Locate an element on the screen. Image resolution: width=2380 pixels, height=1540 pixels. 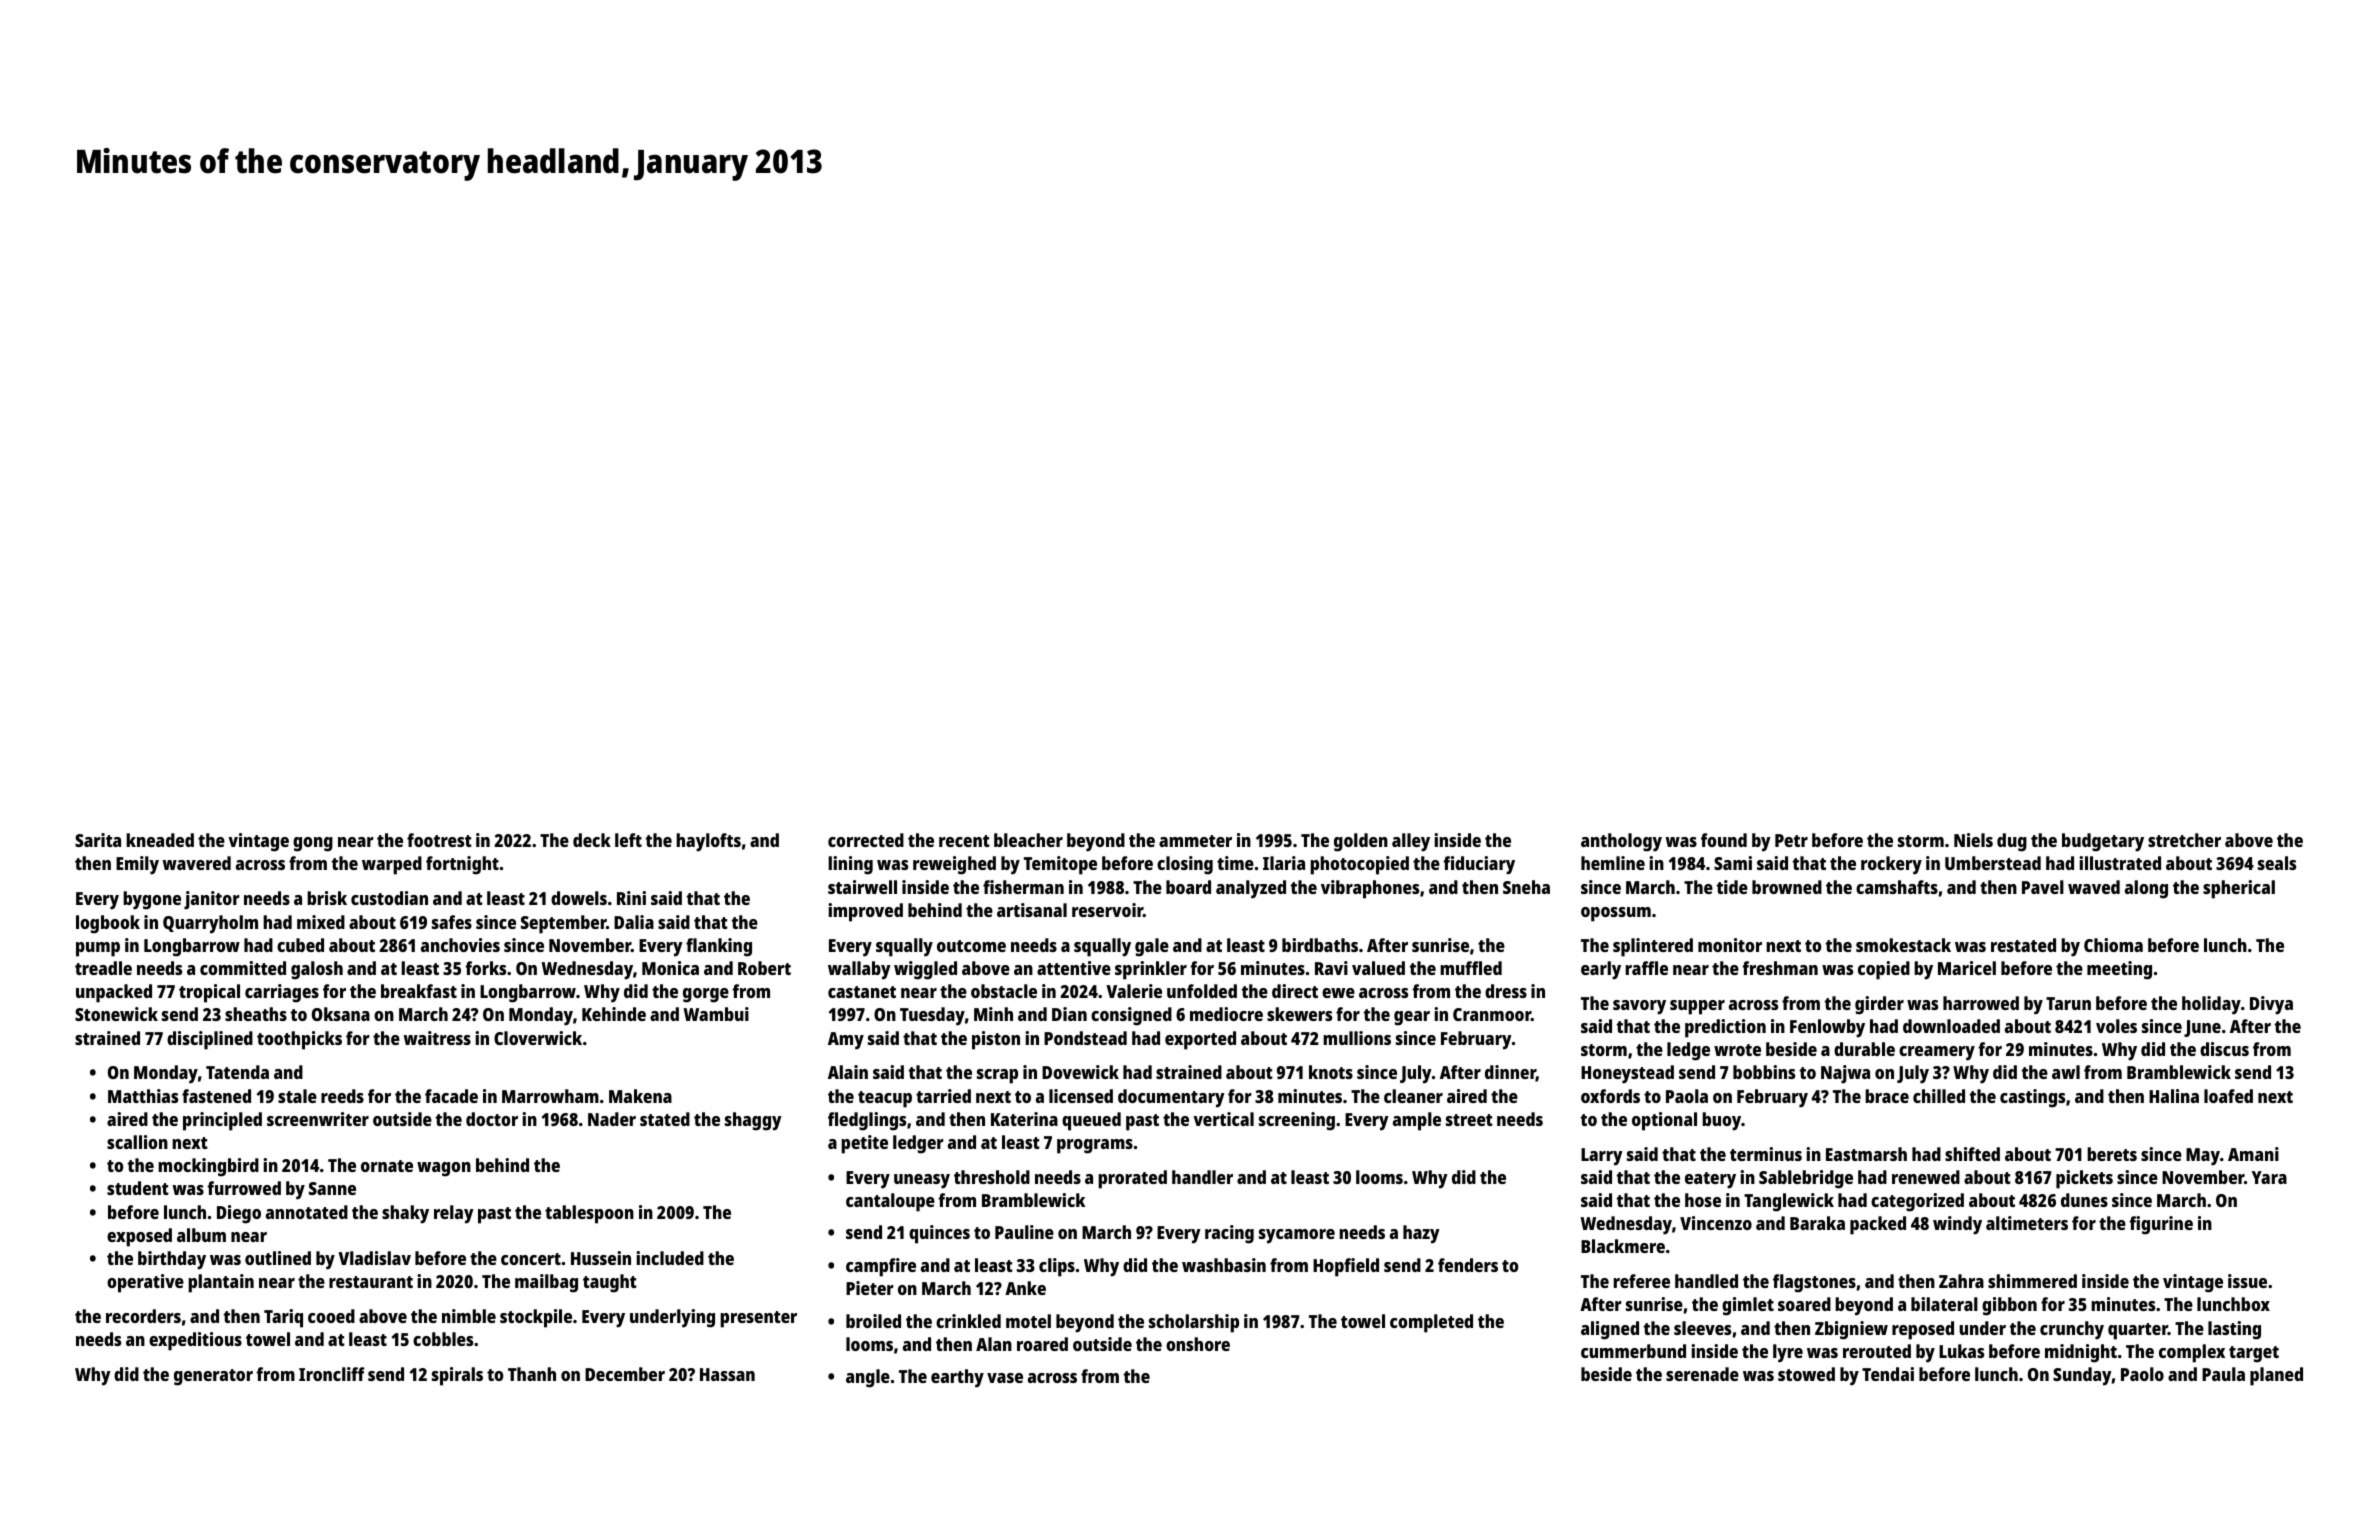
gorge is located at coordinates (706, 995).
